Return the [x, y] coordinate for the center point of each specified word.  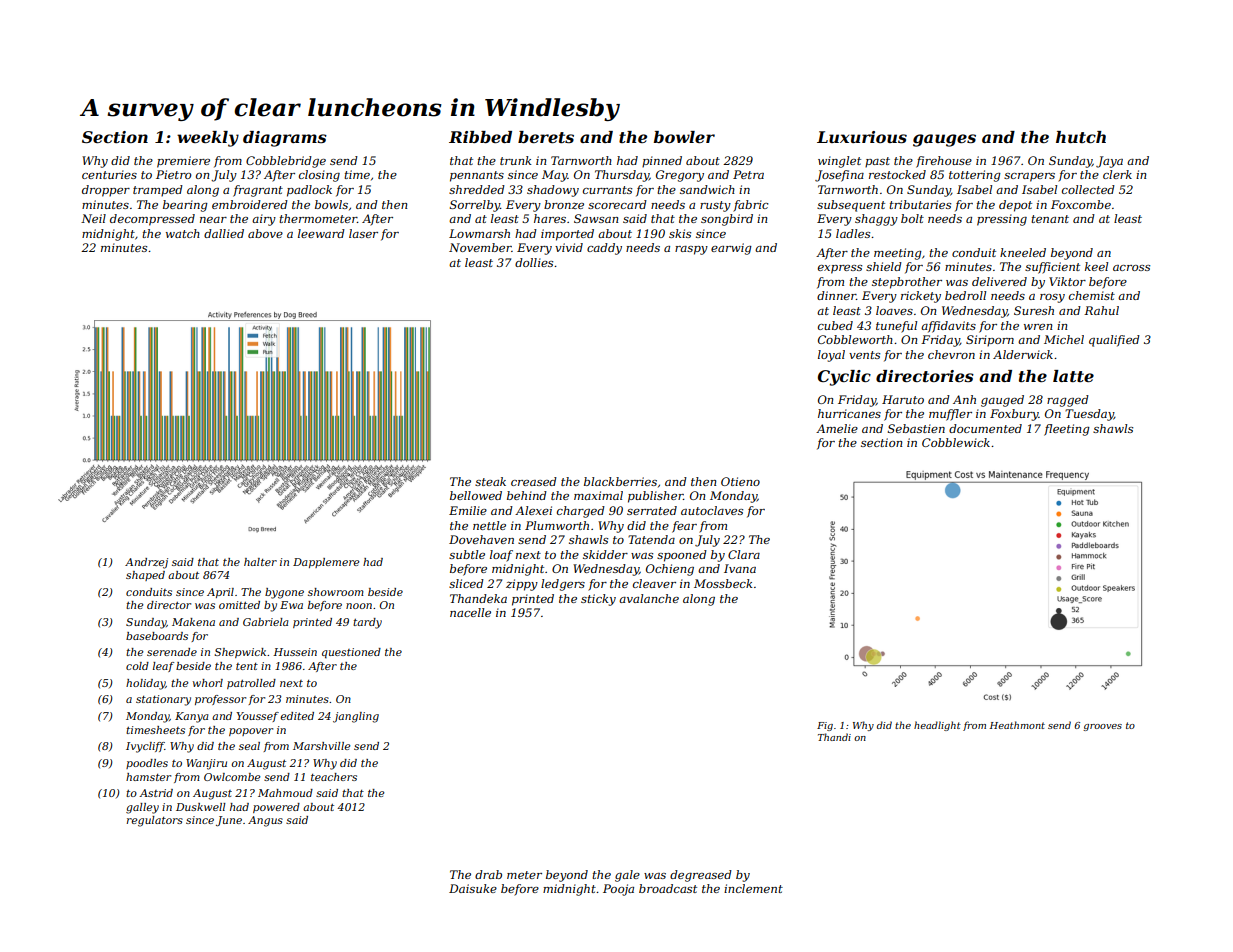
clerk [1117, 174]
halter [260, 562]
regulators [155, 821]
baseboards [157, 636]
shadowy [553, 191]
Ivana [740, 568]
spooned [682, 556]
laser [363, 233]
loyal [831, 356]
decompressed [152, 220]
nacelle [470, 612]
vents [864, 355]
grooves [1102, 727]
